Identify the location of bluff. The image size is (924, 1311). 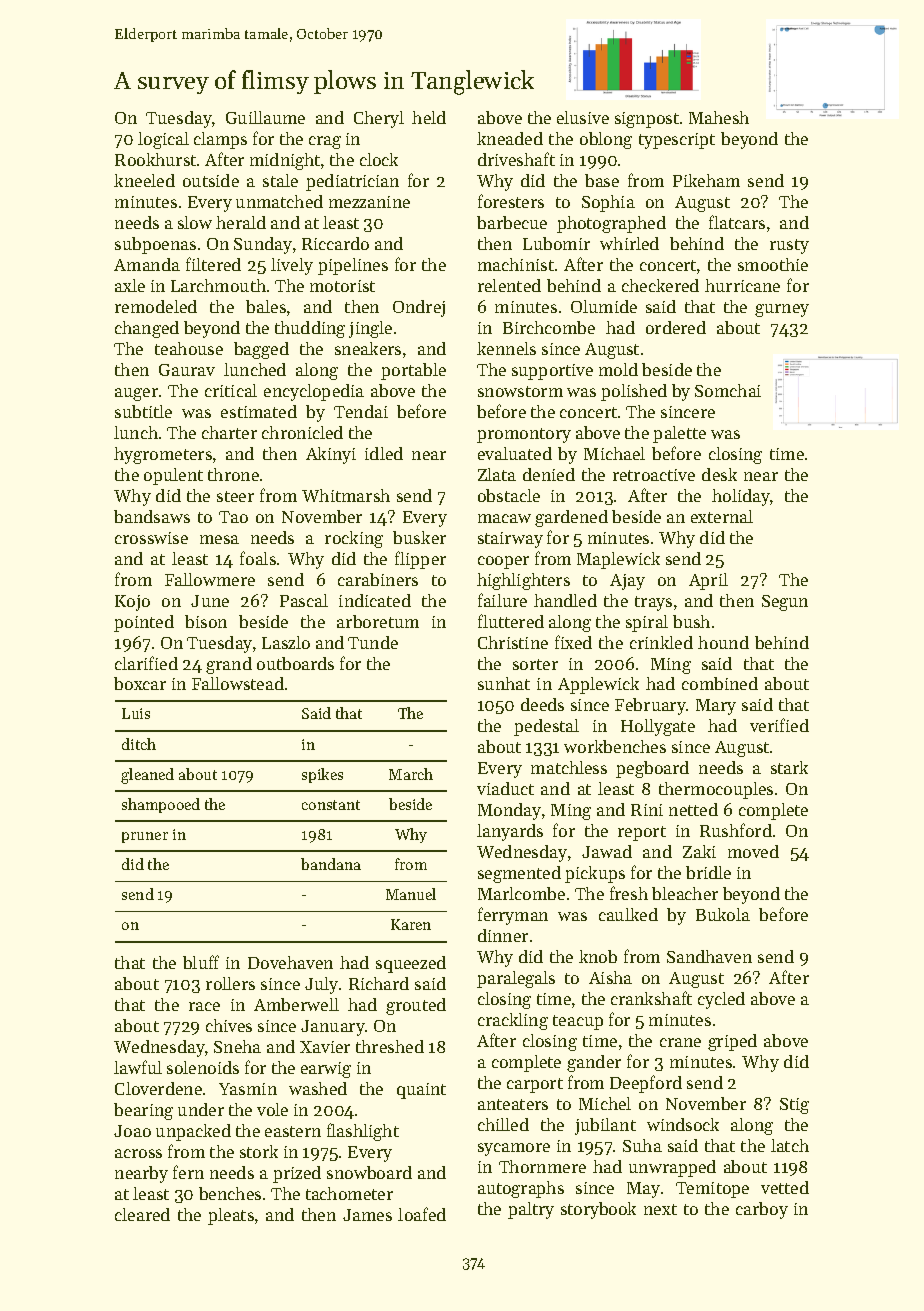
(201, 962).
